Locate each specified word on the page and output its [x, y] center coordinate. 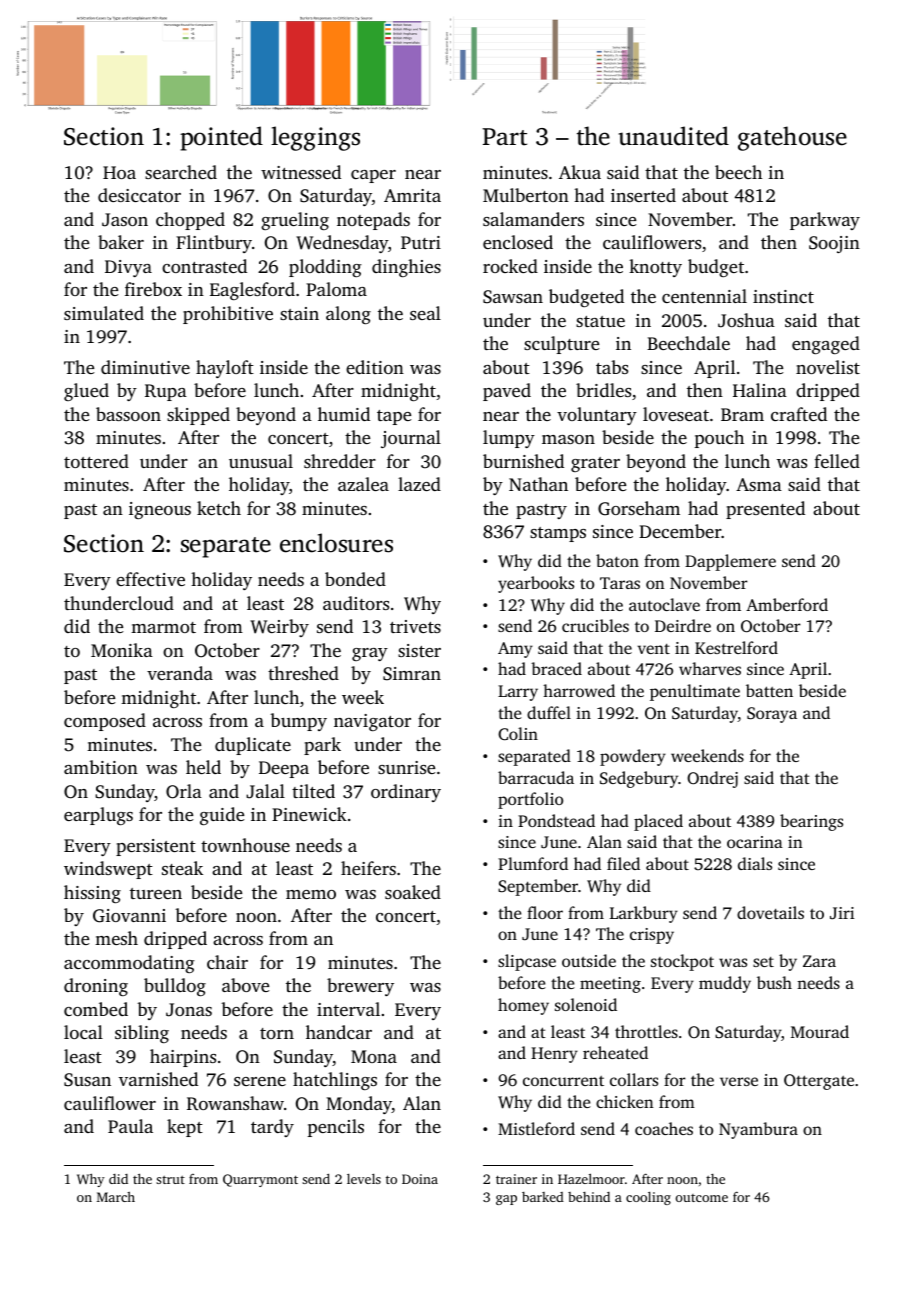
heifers [368, 868]
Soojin [834, 244]
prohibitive [228, 315]
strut [170, 1180]
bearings [811, 822]
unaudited [674, 136]
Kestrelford [736, 647]
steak [182, 868]
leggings [315, 138]
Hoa [119, 172]
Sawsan [513, 297]
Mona [374, 1056]
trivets [415, 626]
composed [105, 722]
